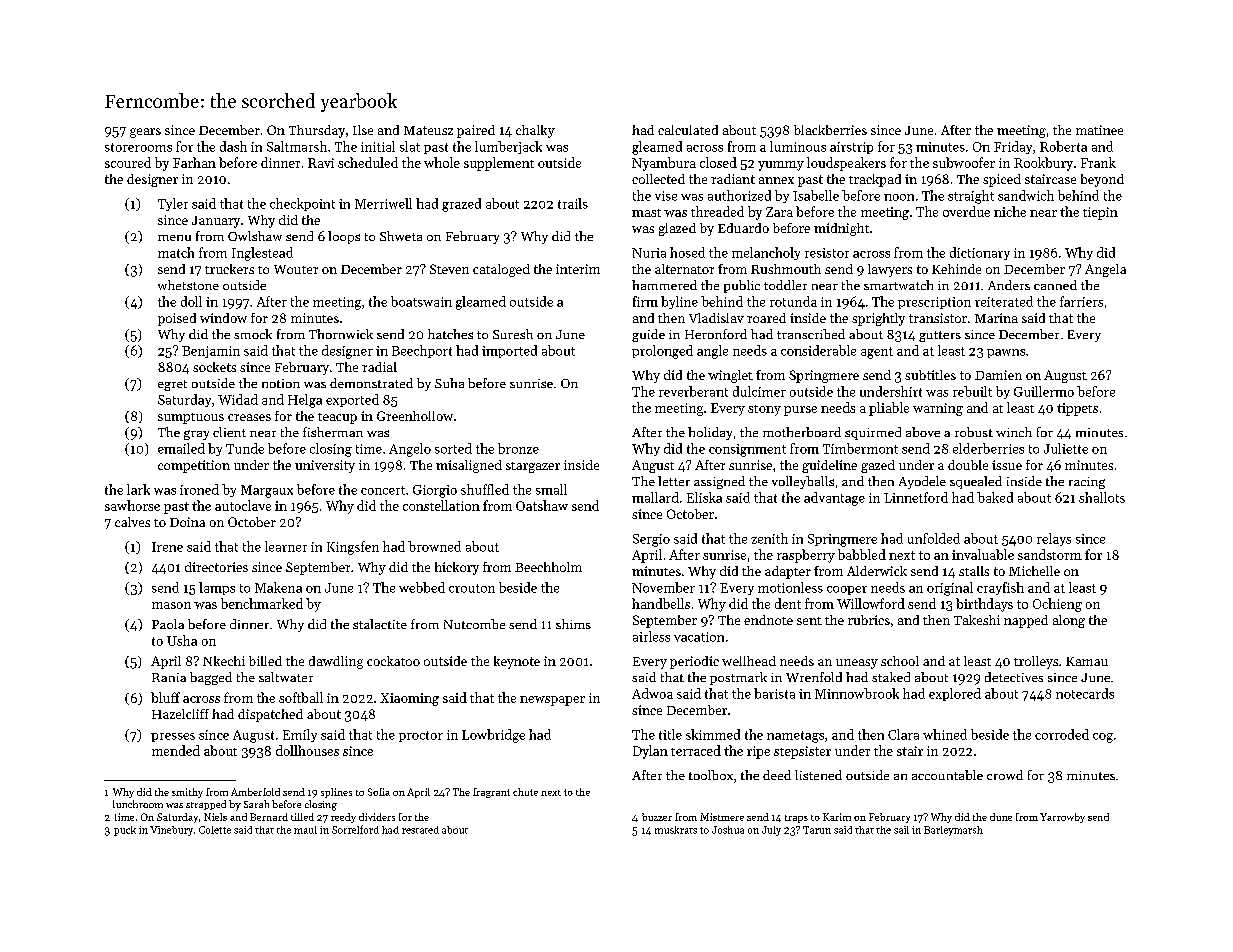  I want to click on mast, so click(646, 213).
